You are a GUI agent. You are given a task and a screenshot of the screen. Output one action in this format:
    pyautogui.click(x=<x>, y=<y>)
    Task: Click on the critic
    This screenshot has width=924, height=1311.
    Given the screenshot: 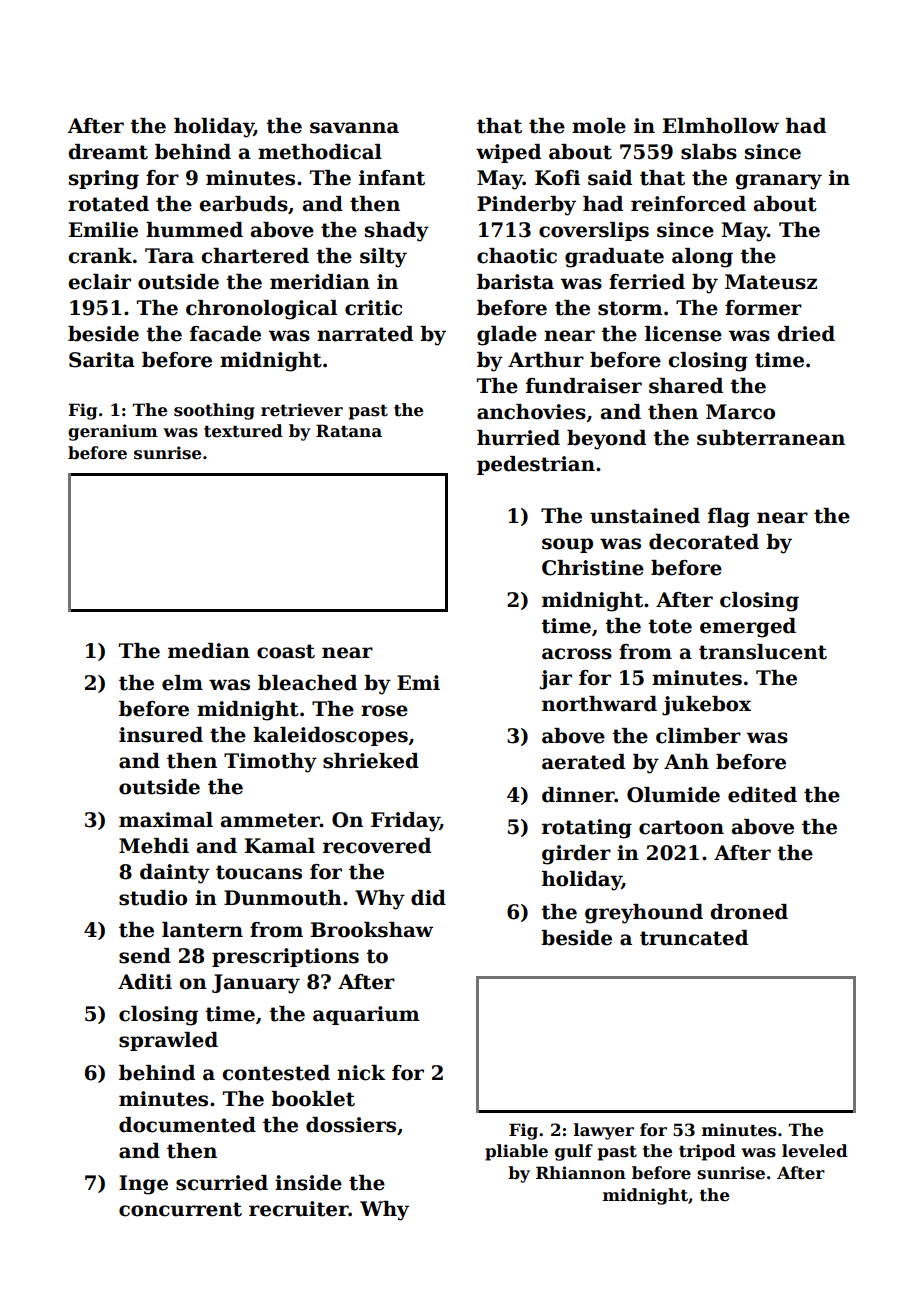 What is the action you would take?
    pyautogui.click(x=373, y=308)
